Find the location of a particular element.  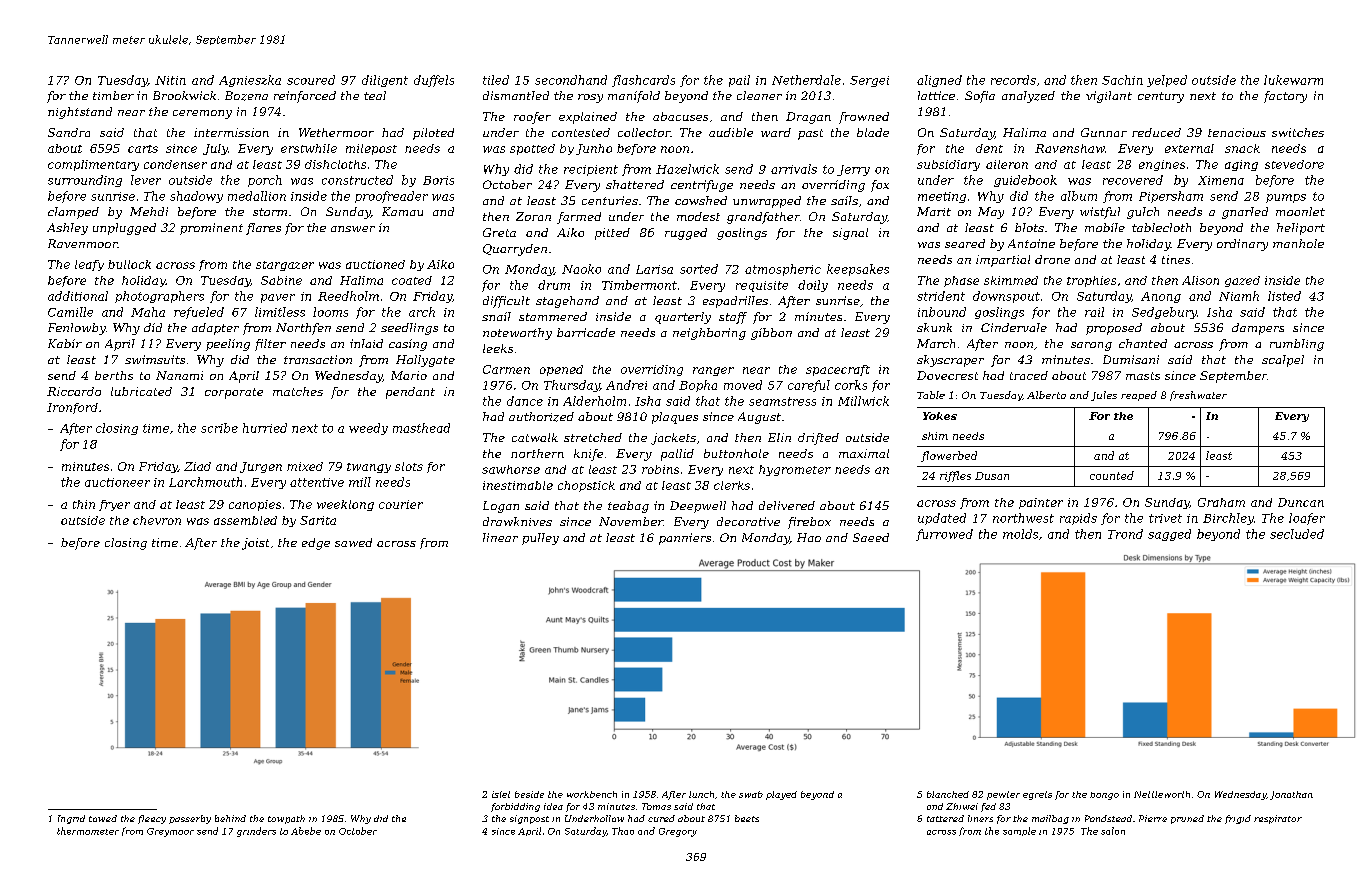

rumbling is located at coordinates (1297, 345).
